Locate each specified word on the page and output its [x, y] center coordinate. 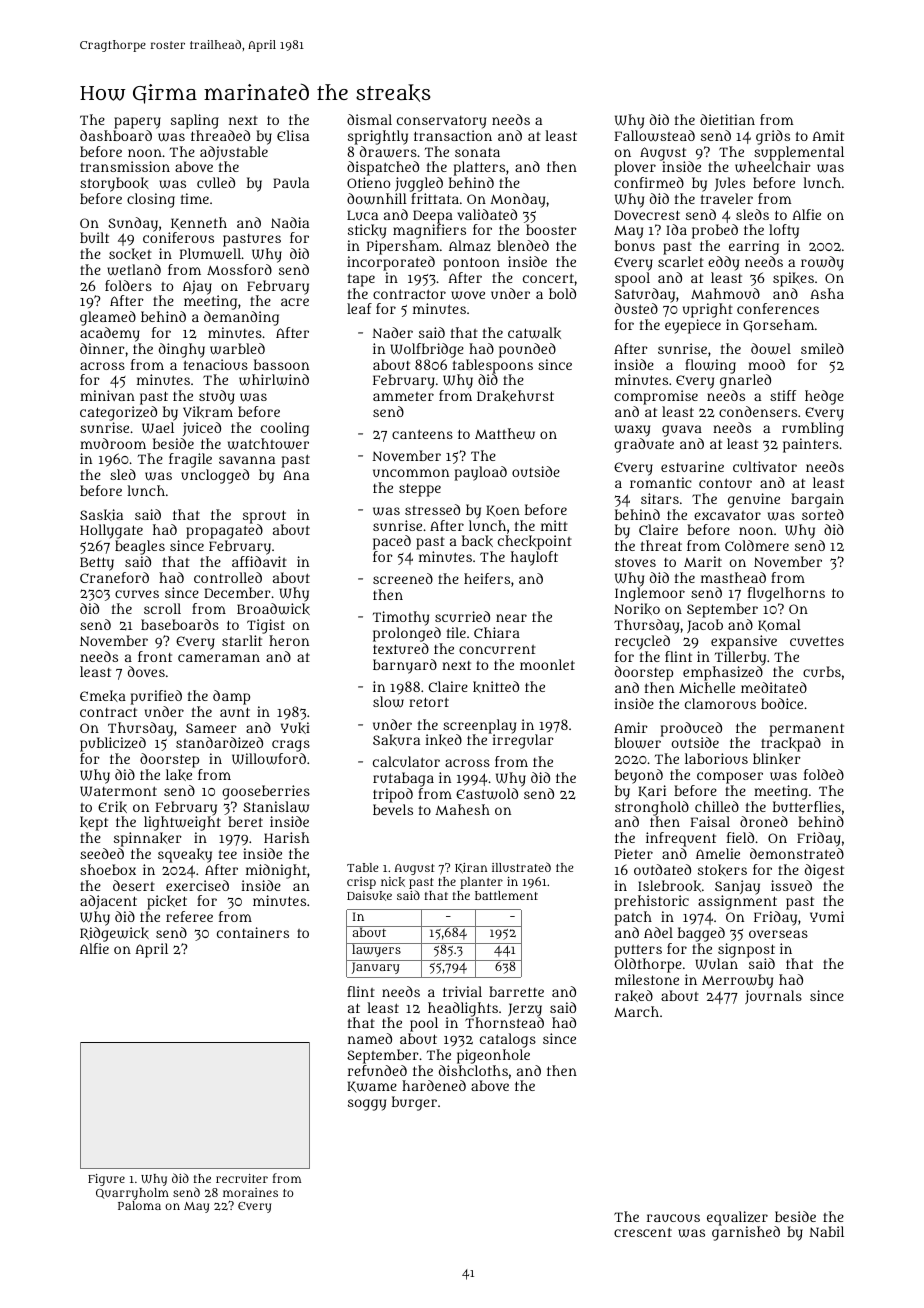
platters [479, 168]
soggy [367, 1105]
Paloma [139, 1205]
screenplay [479, 726]
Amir [631, 727]
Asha [827, 293]
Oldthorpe [648, 965]
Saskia [101, 515]
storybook [114, 184]
